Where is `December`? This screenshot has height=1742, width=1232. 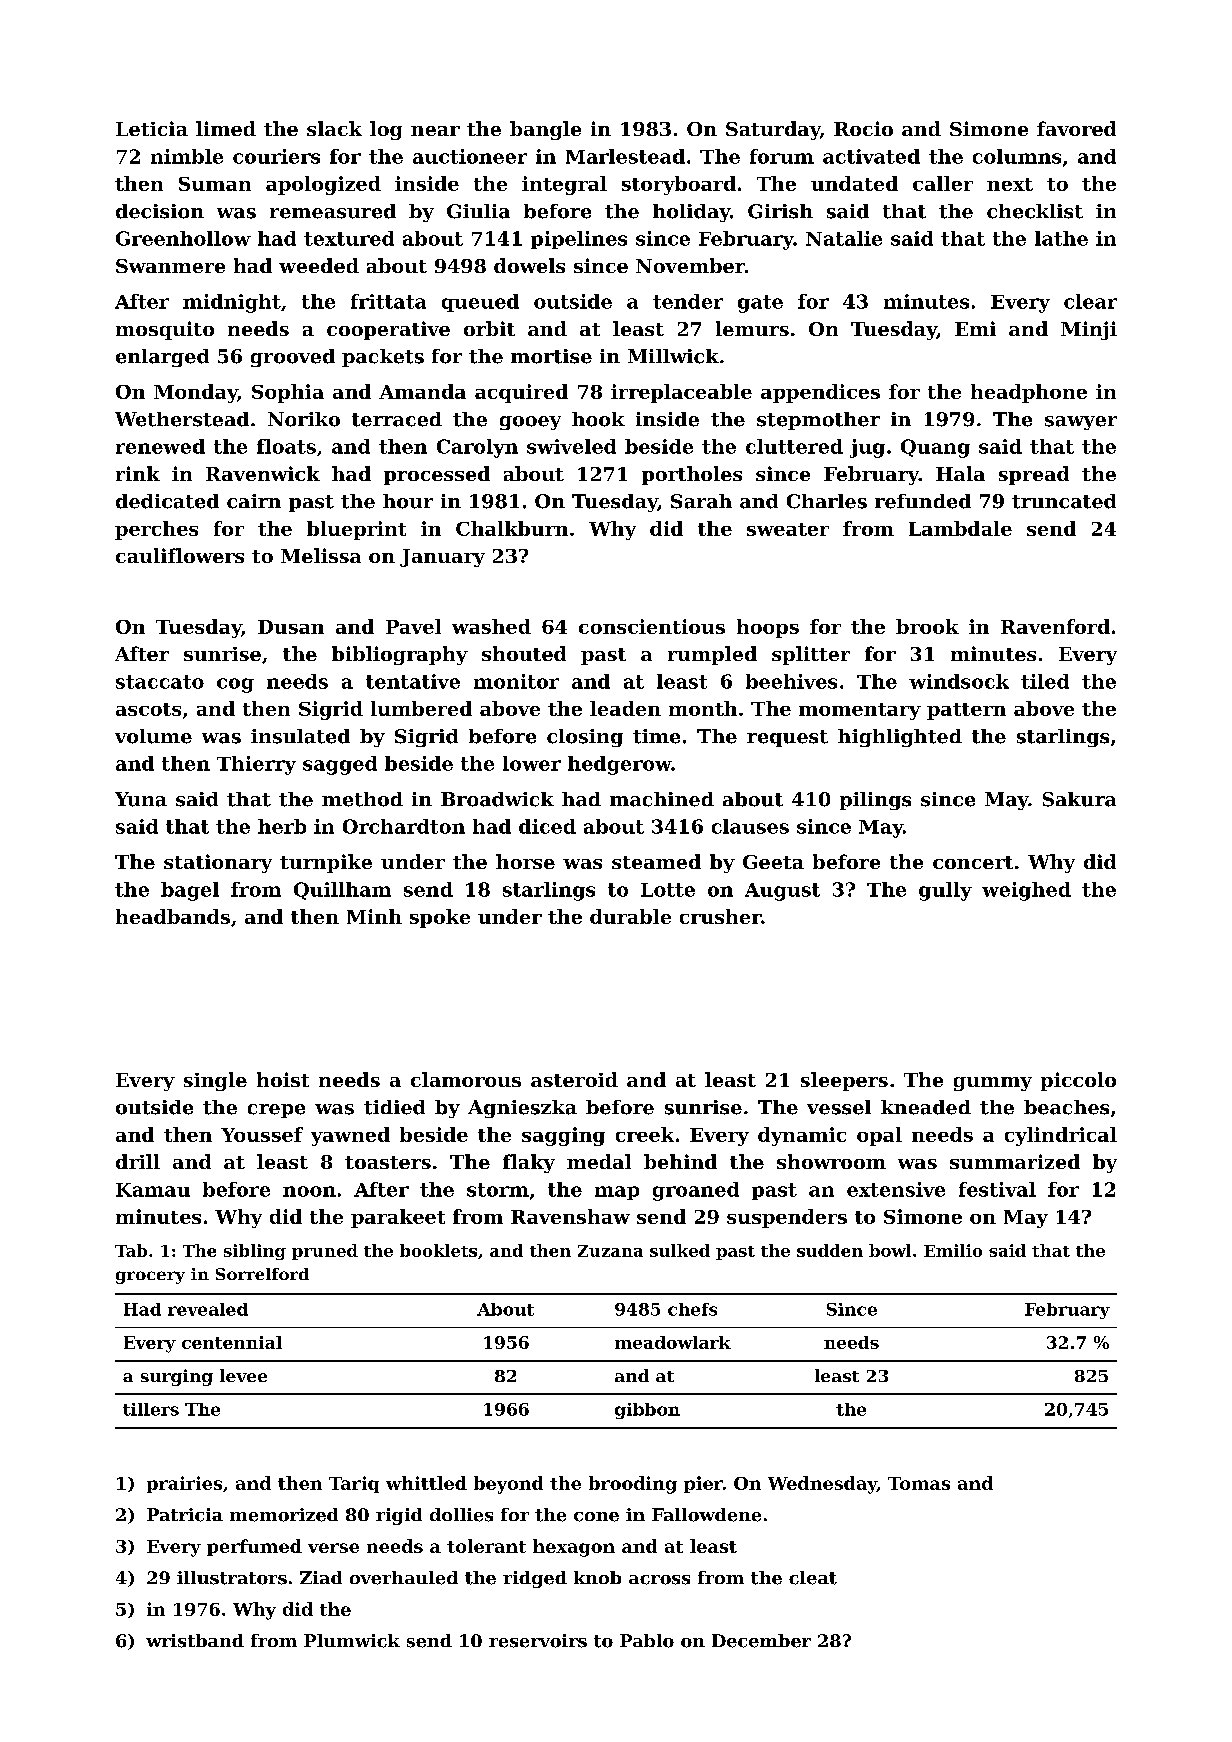
December is located at coordinates (761, 1641).
